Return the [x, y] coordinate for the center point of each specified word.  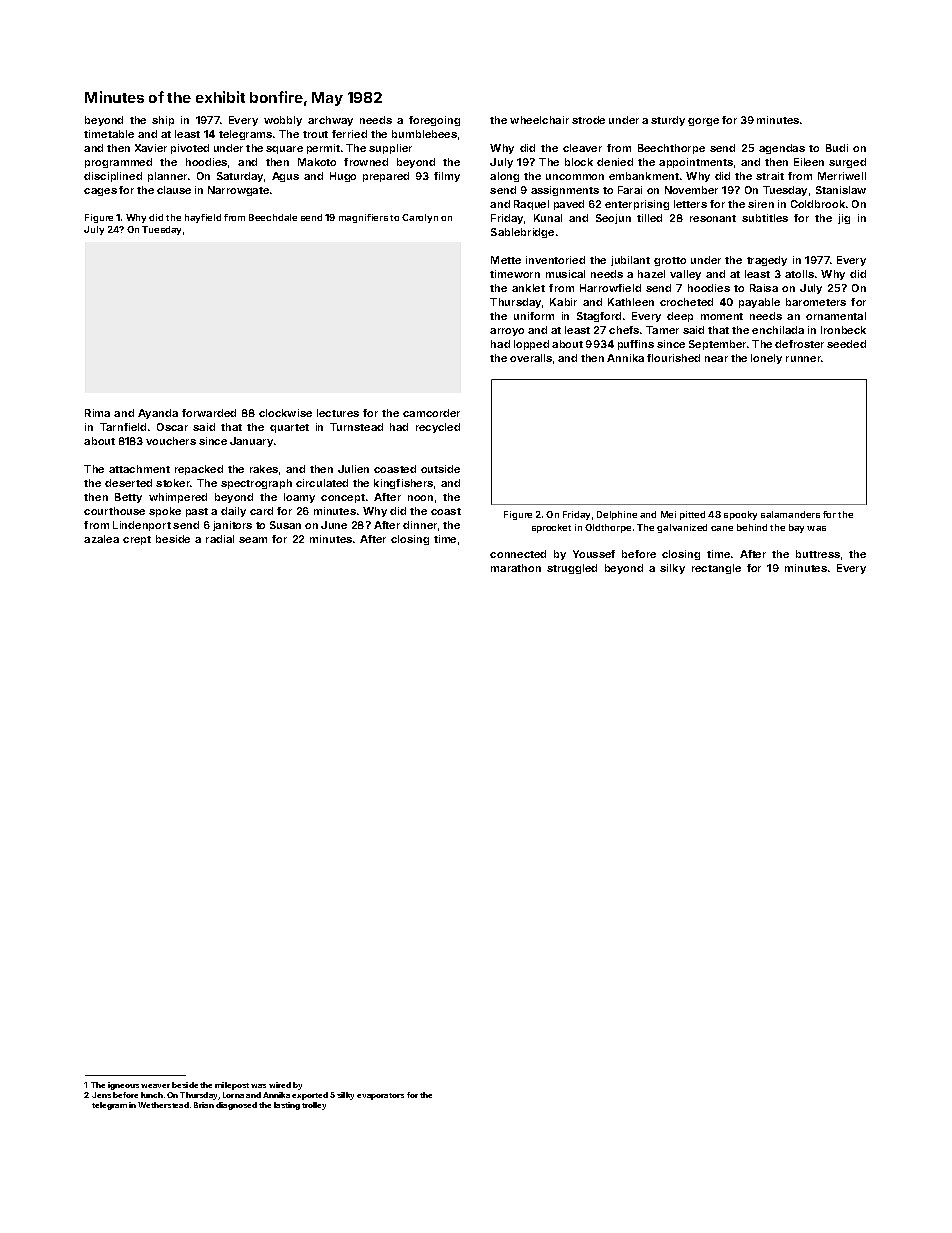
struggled [572, 569]
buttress [818, 554]
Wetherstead [163, 1105]
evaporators [380, 1096]
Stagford [599, 317]
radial [220, 539]
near [716, 359]
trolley [314, 1106]
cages [100, 192]
